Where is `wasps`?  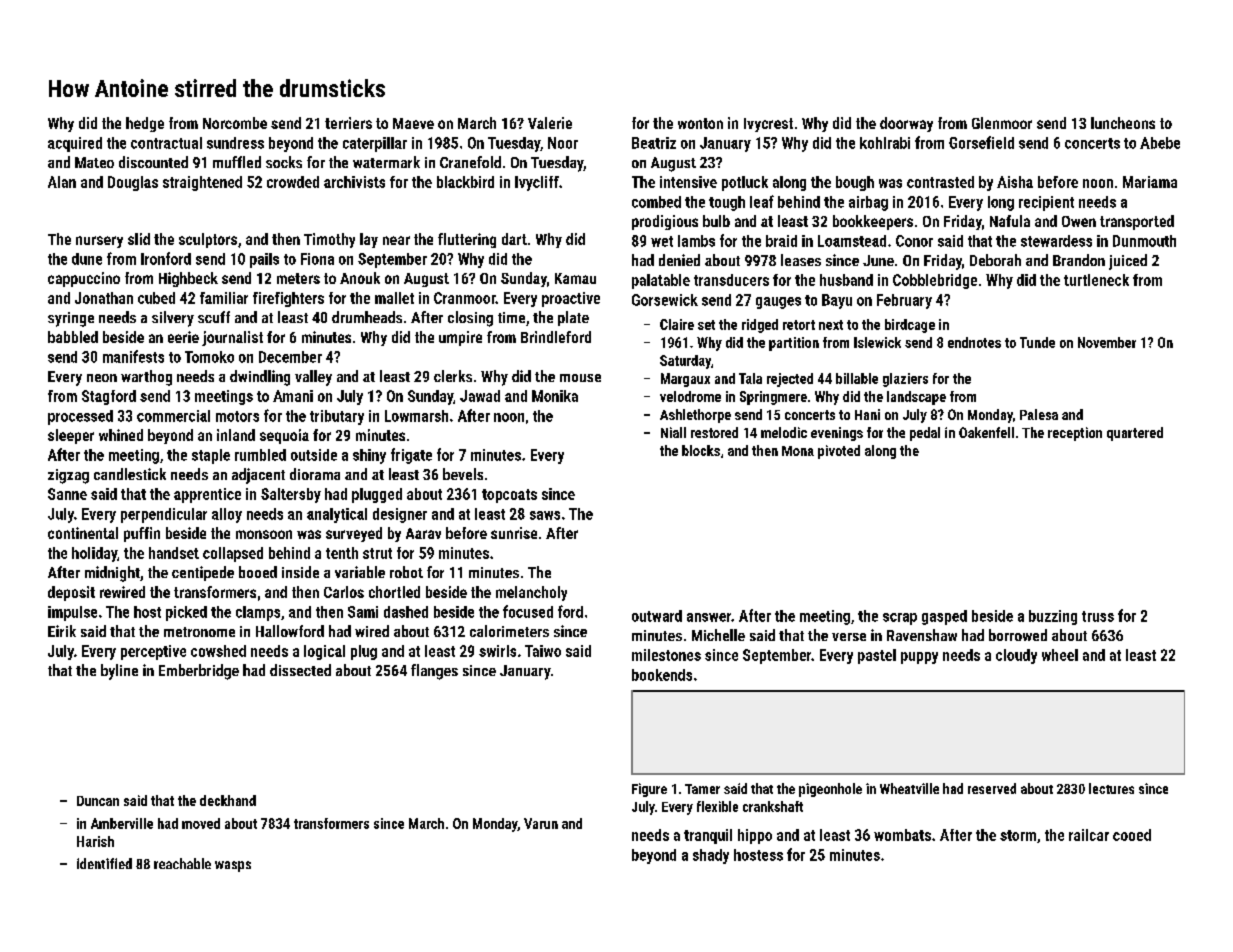
wasps is located at coordinates (233, 866).
